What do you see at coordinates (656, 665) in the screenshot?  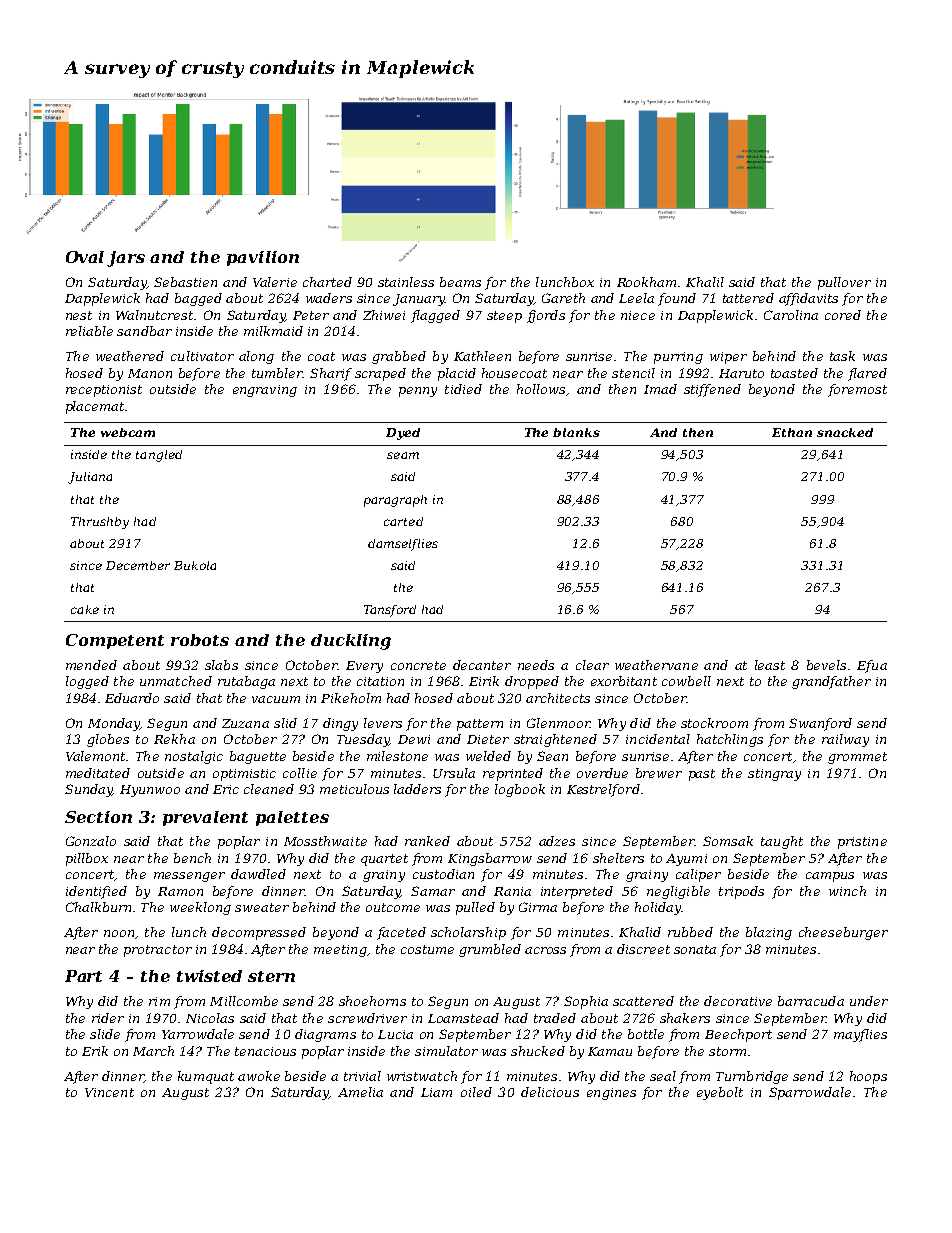 I see `weathervane` at bounding box center [656, 665].
